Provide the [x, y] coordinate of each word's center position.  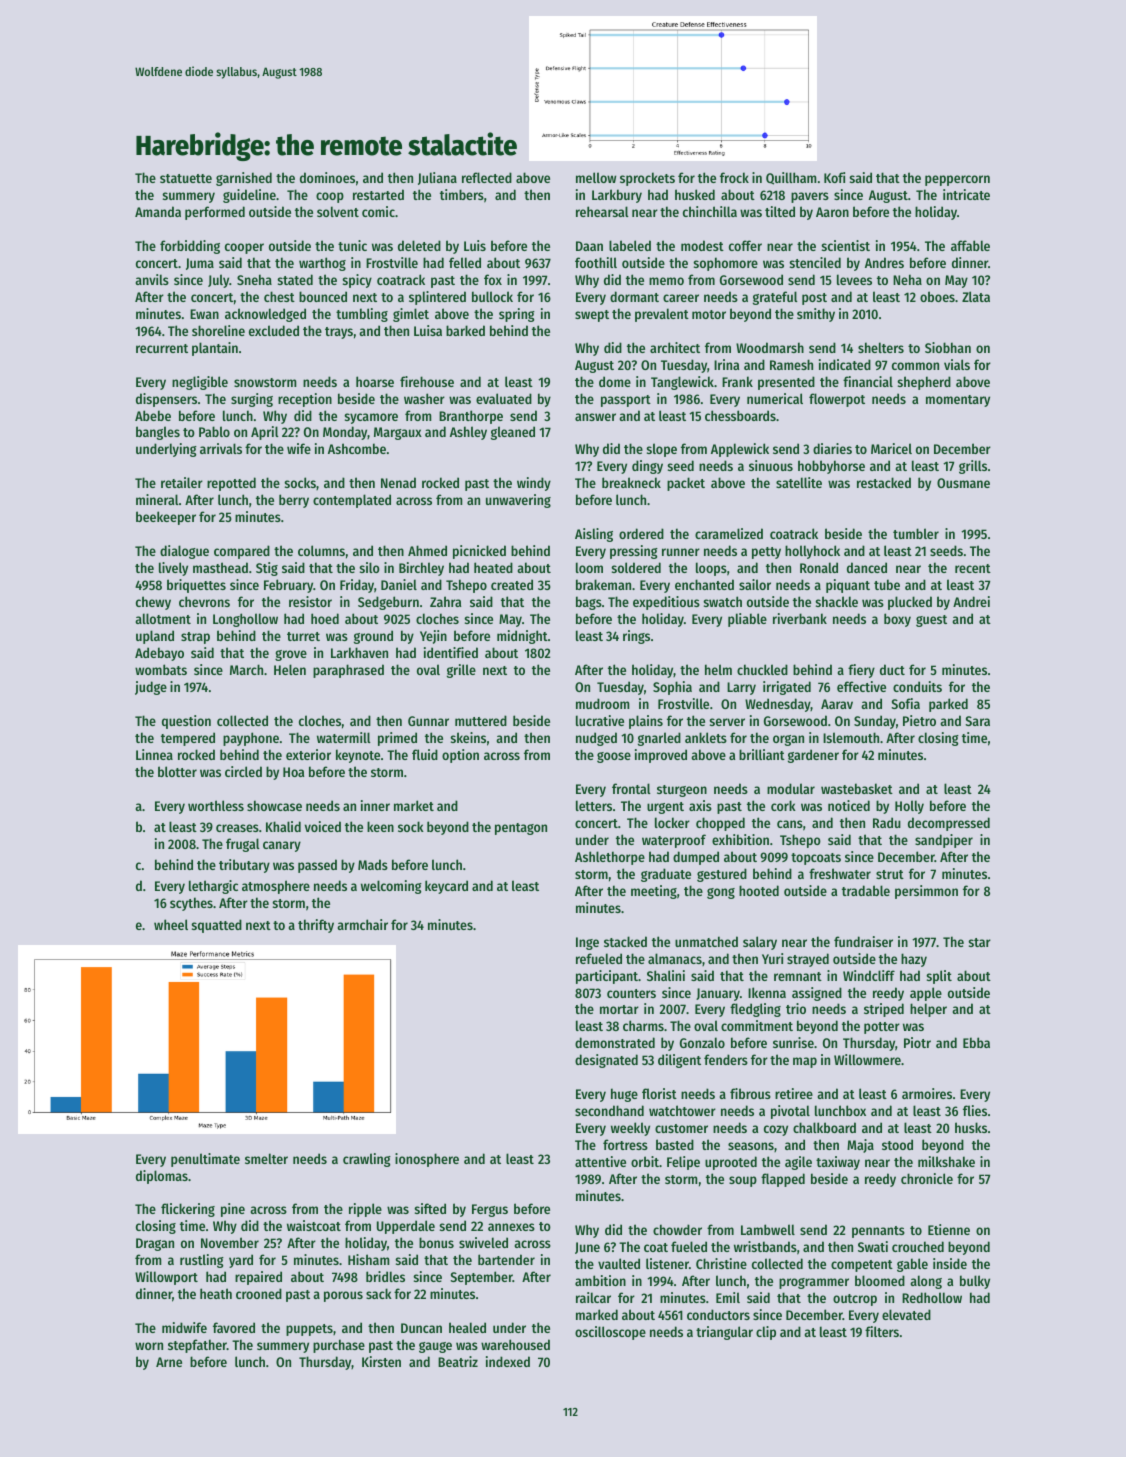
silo [370, 567]
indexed [508, 1361]
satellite [799, 482]
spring [517, 315]
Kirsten [381, 1361]
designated [606, 1061]
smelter [266, 1158]
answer [595, 417]
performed [215, 213]
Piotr [917, 1042]
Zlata [976, 296]
